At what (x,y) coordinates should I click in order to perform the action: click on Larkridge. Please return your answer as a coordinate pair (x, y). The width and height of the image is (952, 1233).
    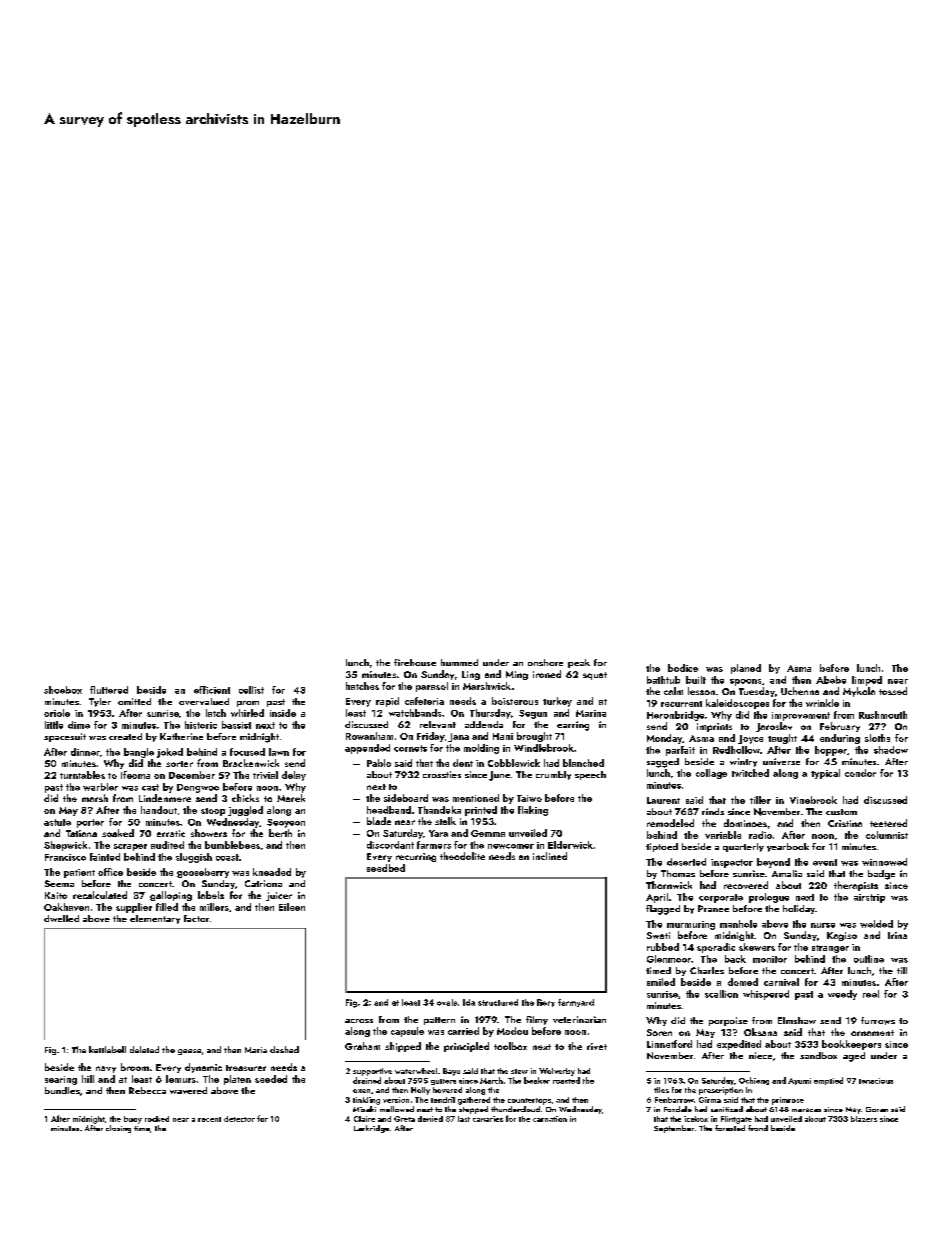
    Looking at the image, I should click on (371, 1129).
